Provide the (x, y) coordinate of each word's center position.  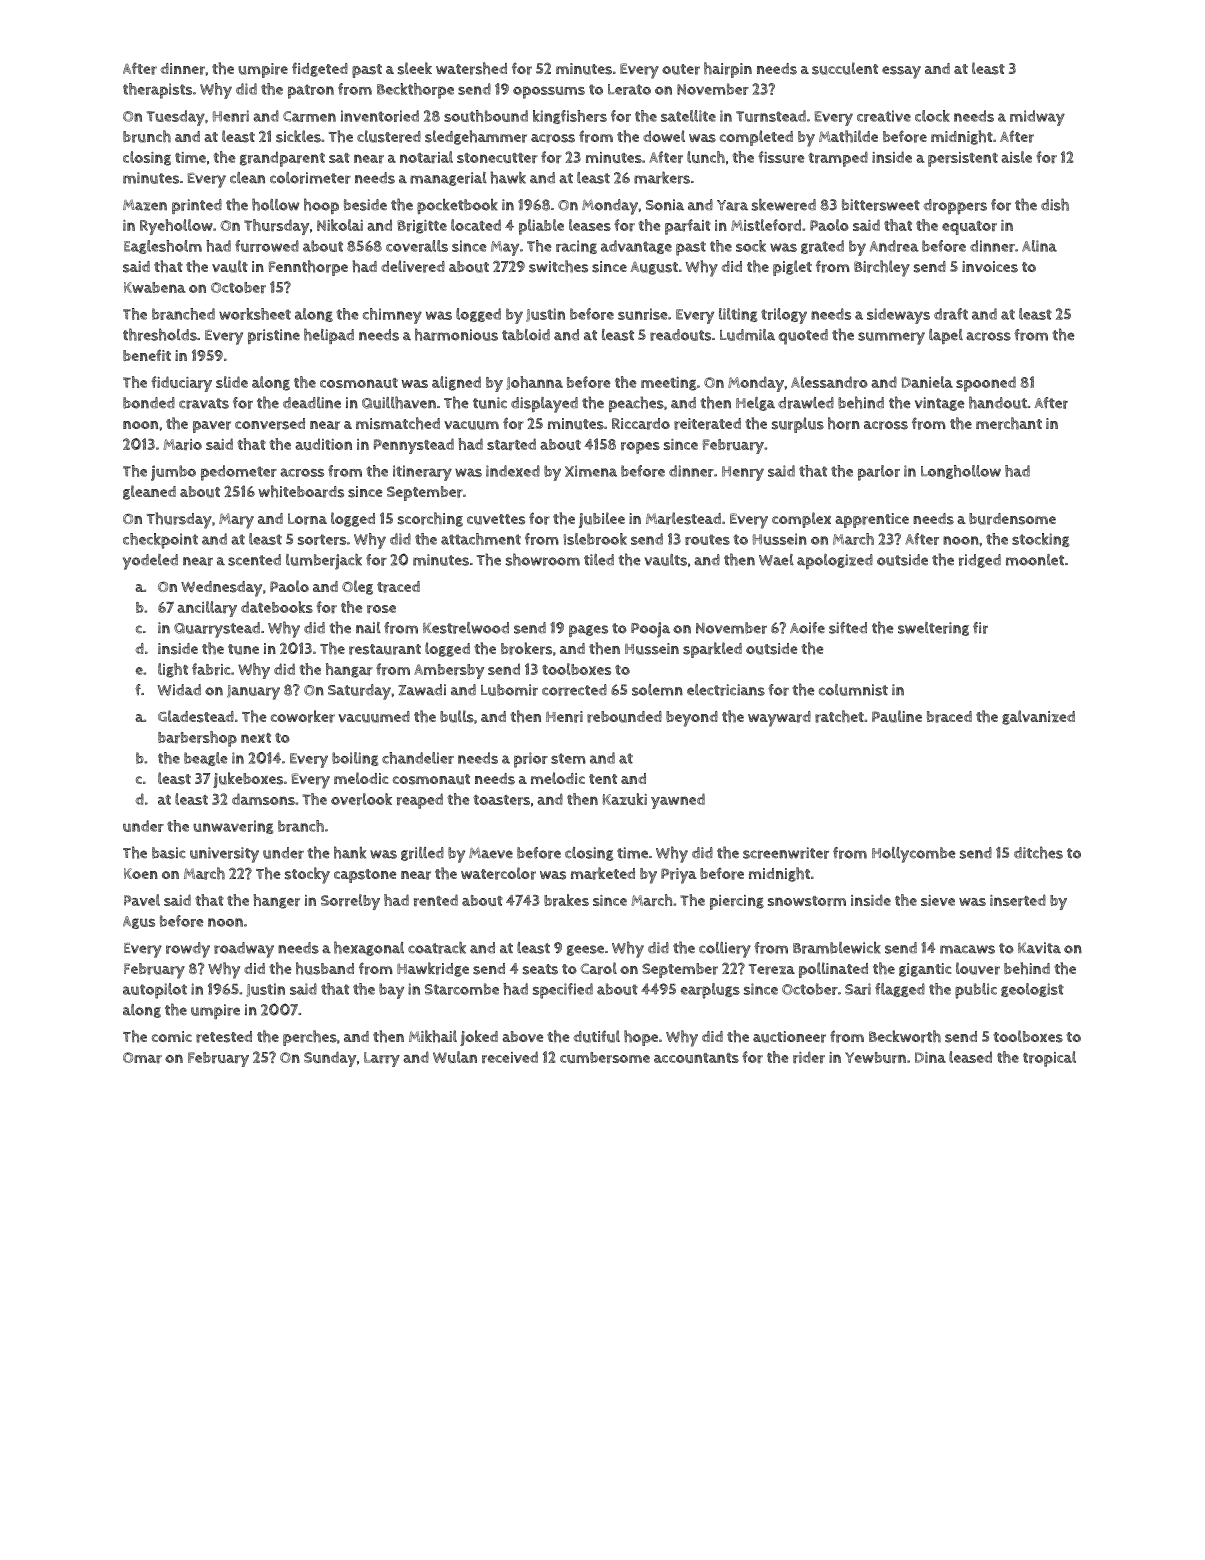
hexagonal (369, 948)
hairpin (728, 70)
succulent (845, 68)
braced (949, 717)
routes (707, 539)
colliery (725, 950)
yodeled (150, 562)
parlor (879, 473)
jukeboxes (248, 780)
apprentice (872, 520)
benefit (147, 355)
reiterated (707, 424)
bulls (457, 716)
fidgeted (320, 69)
